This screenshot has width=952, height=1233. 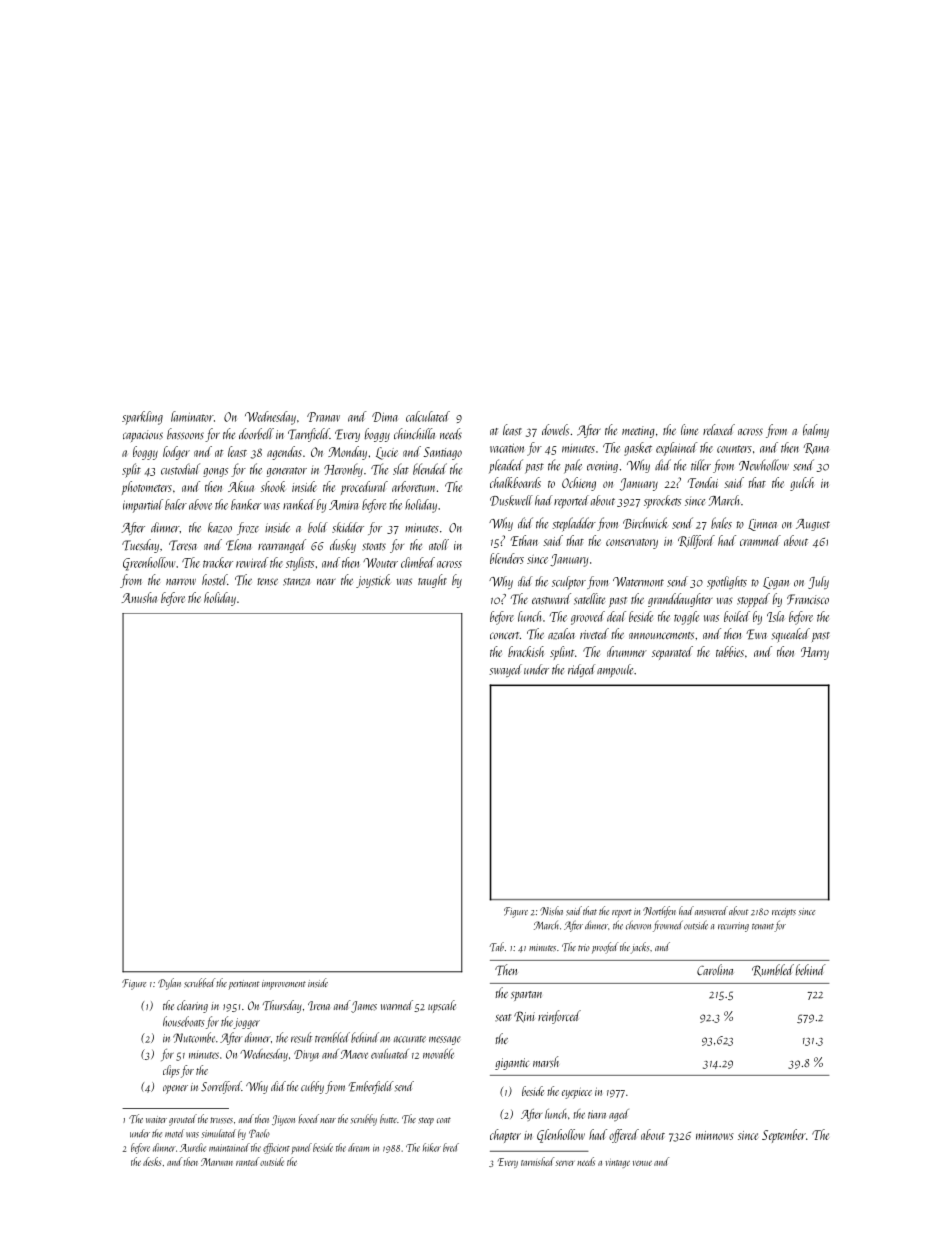 I want to click on ridged, so click(x=582, y=670).
